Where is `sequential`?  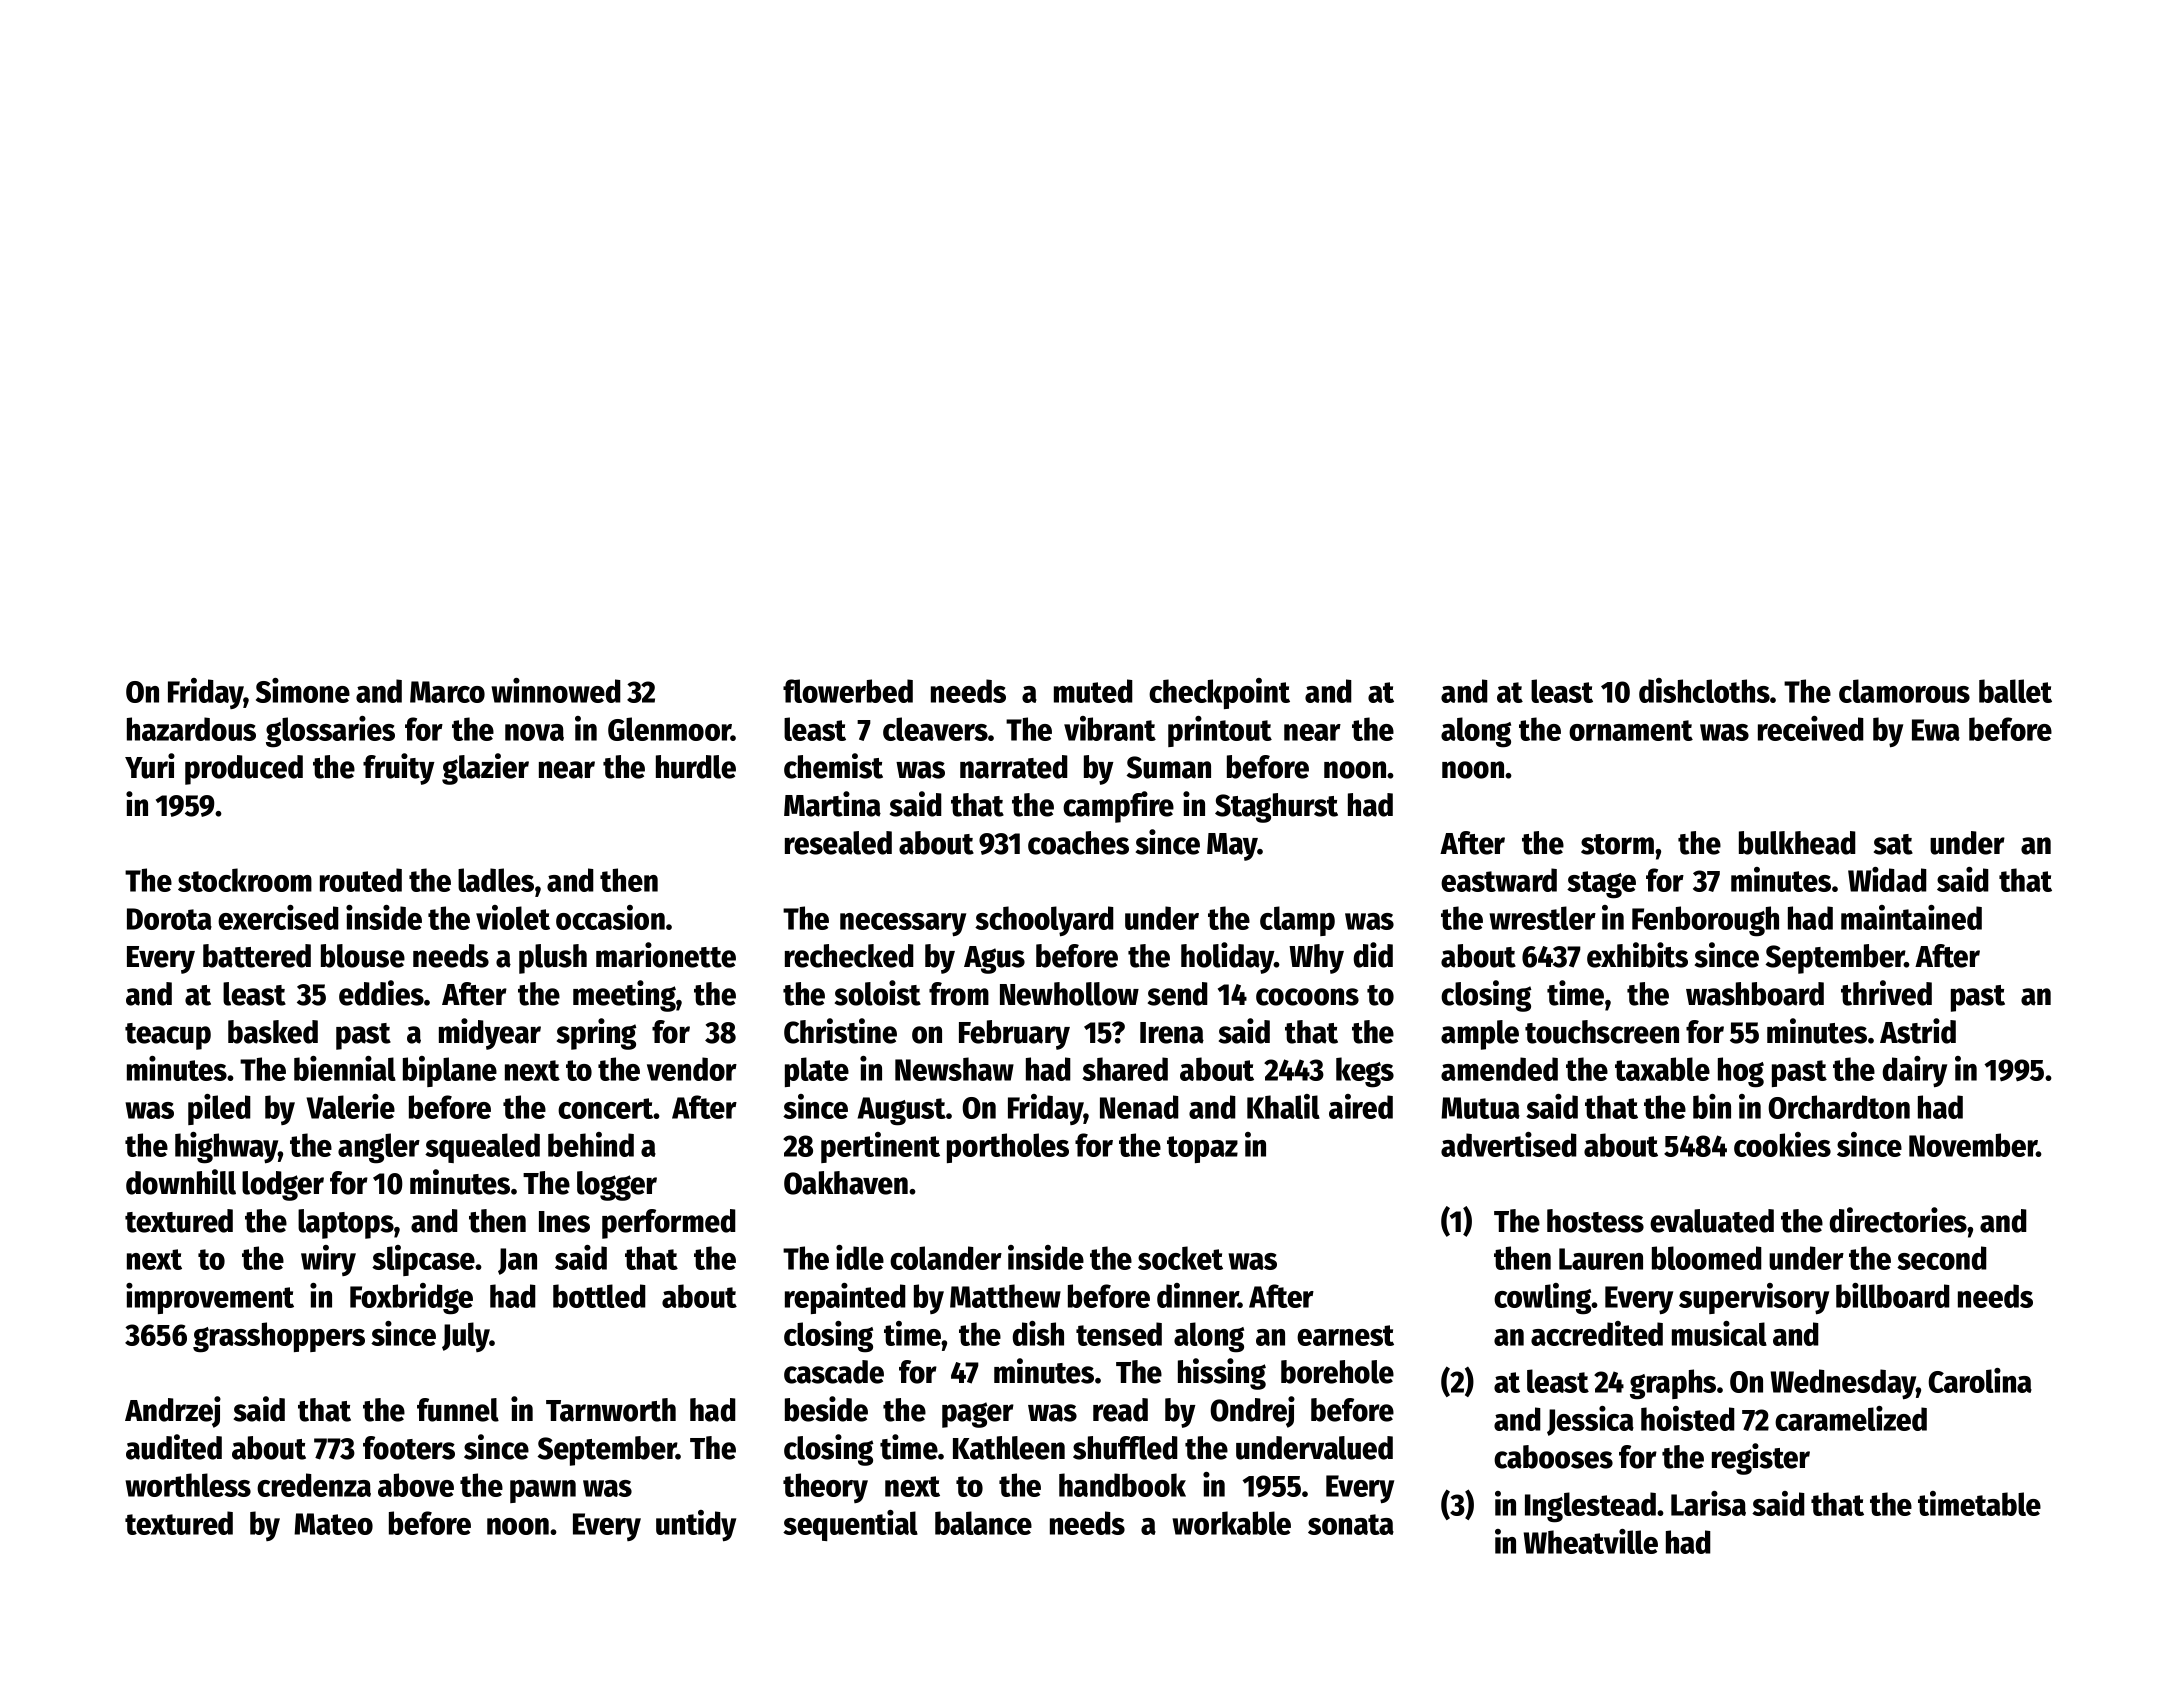 sequential is located at coordinates (850, 1525).
